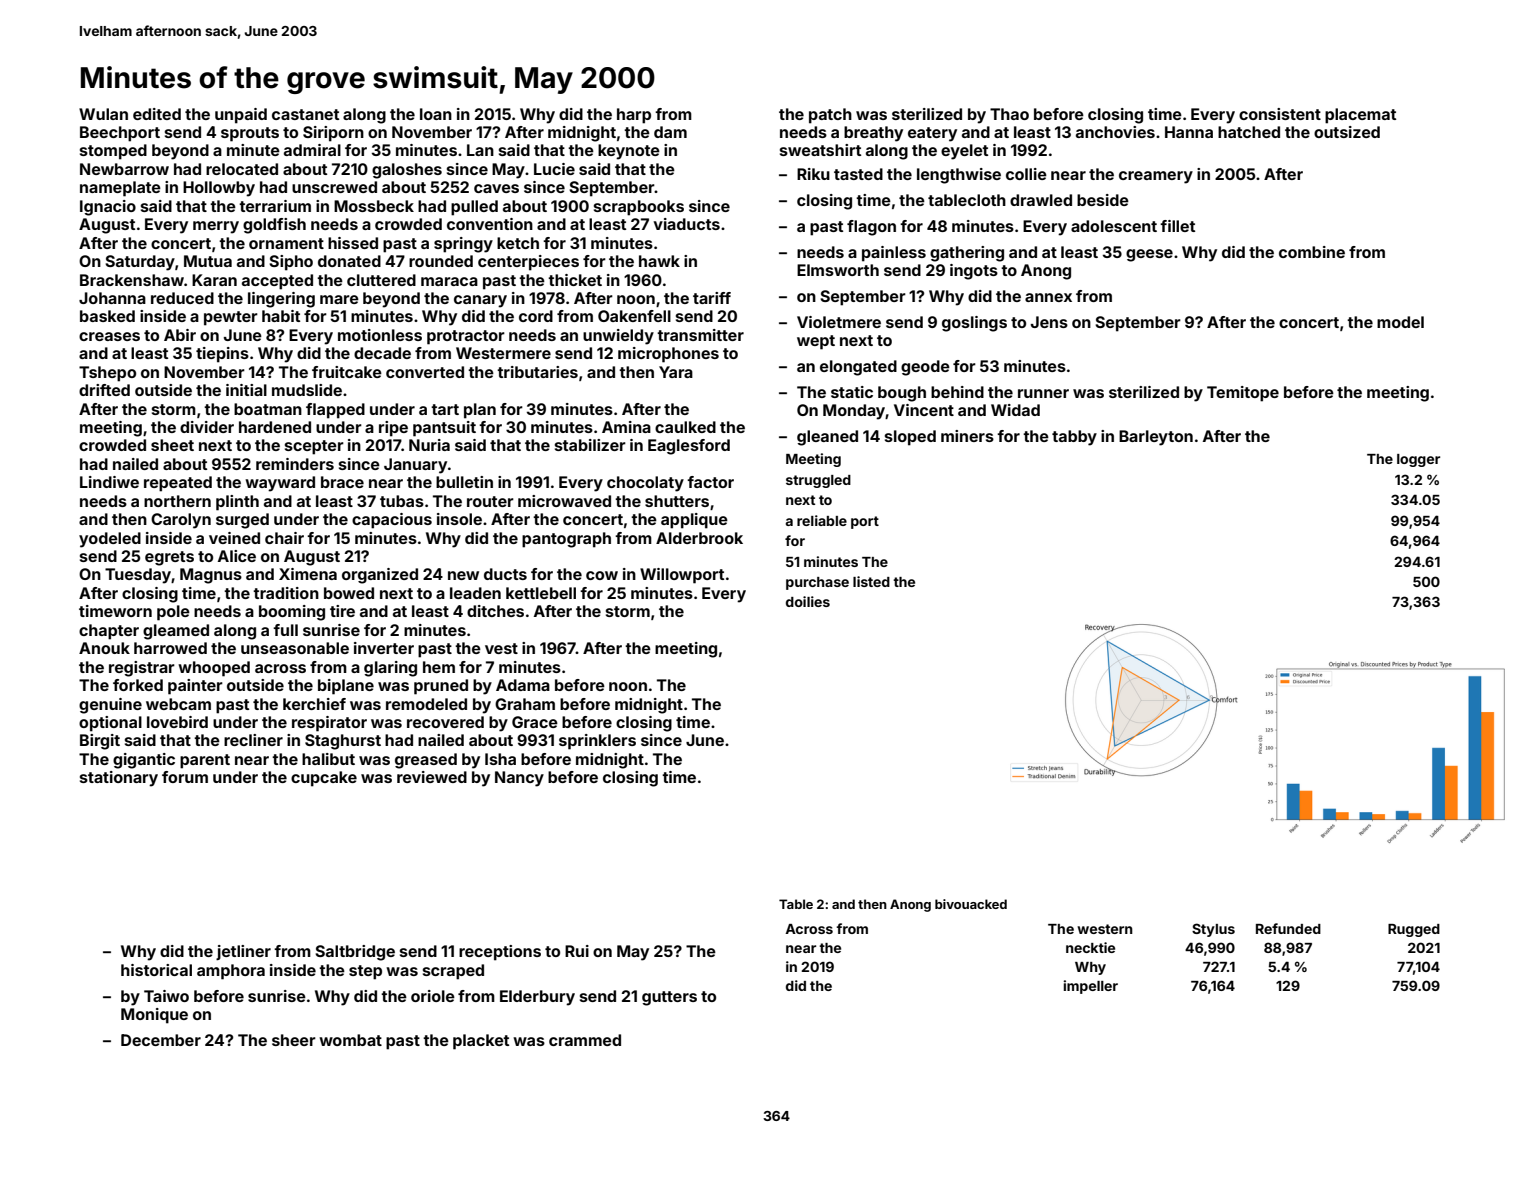 This page has height=1179, width=1526. Describe the element at coordinates (1414, 930) in the page. I see `Rugged` at that location.
